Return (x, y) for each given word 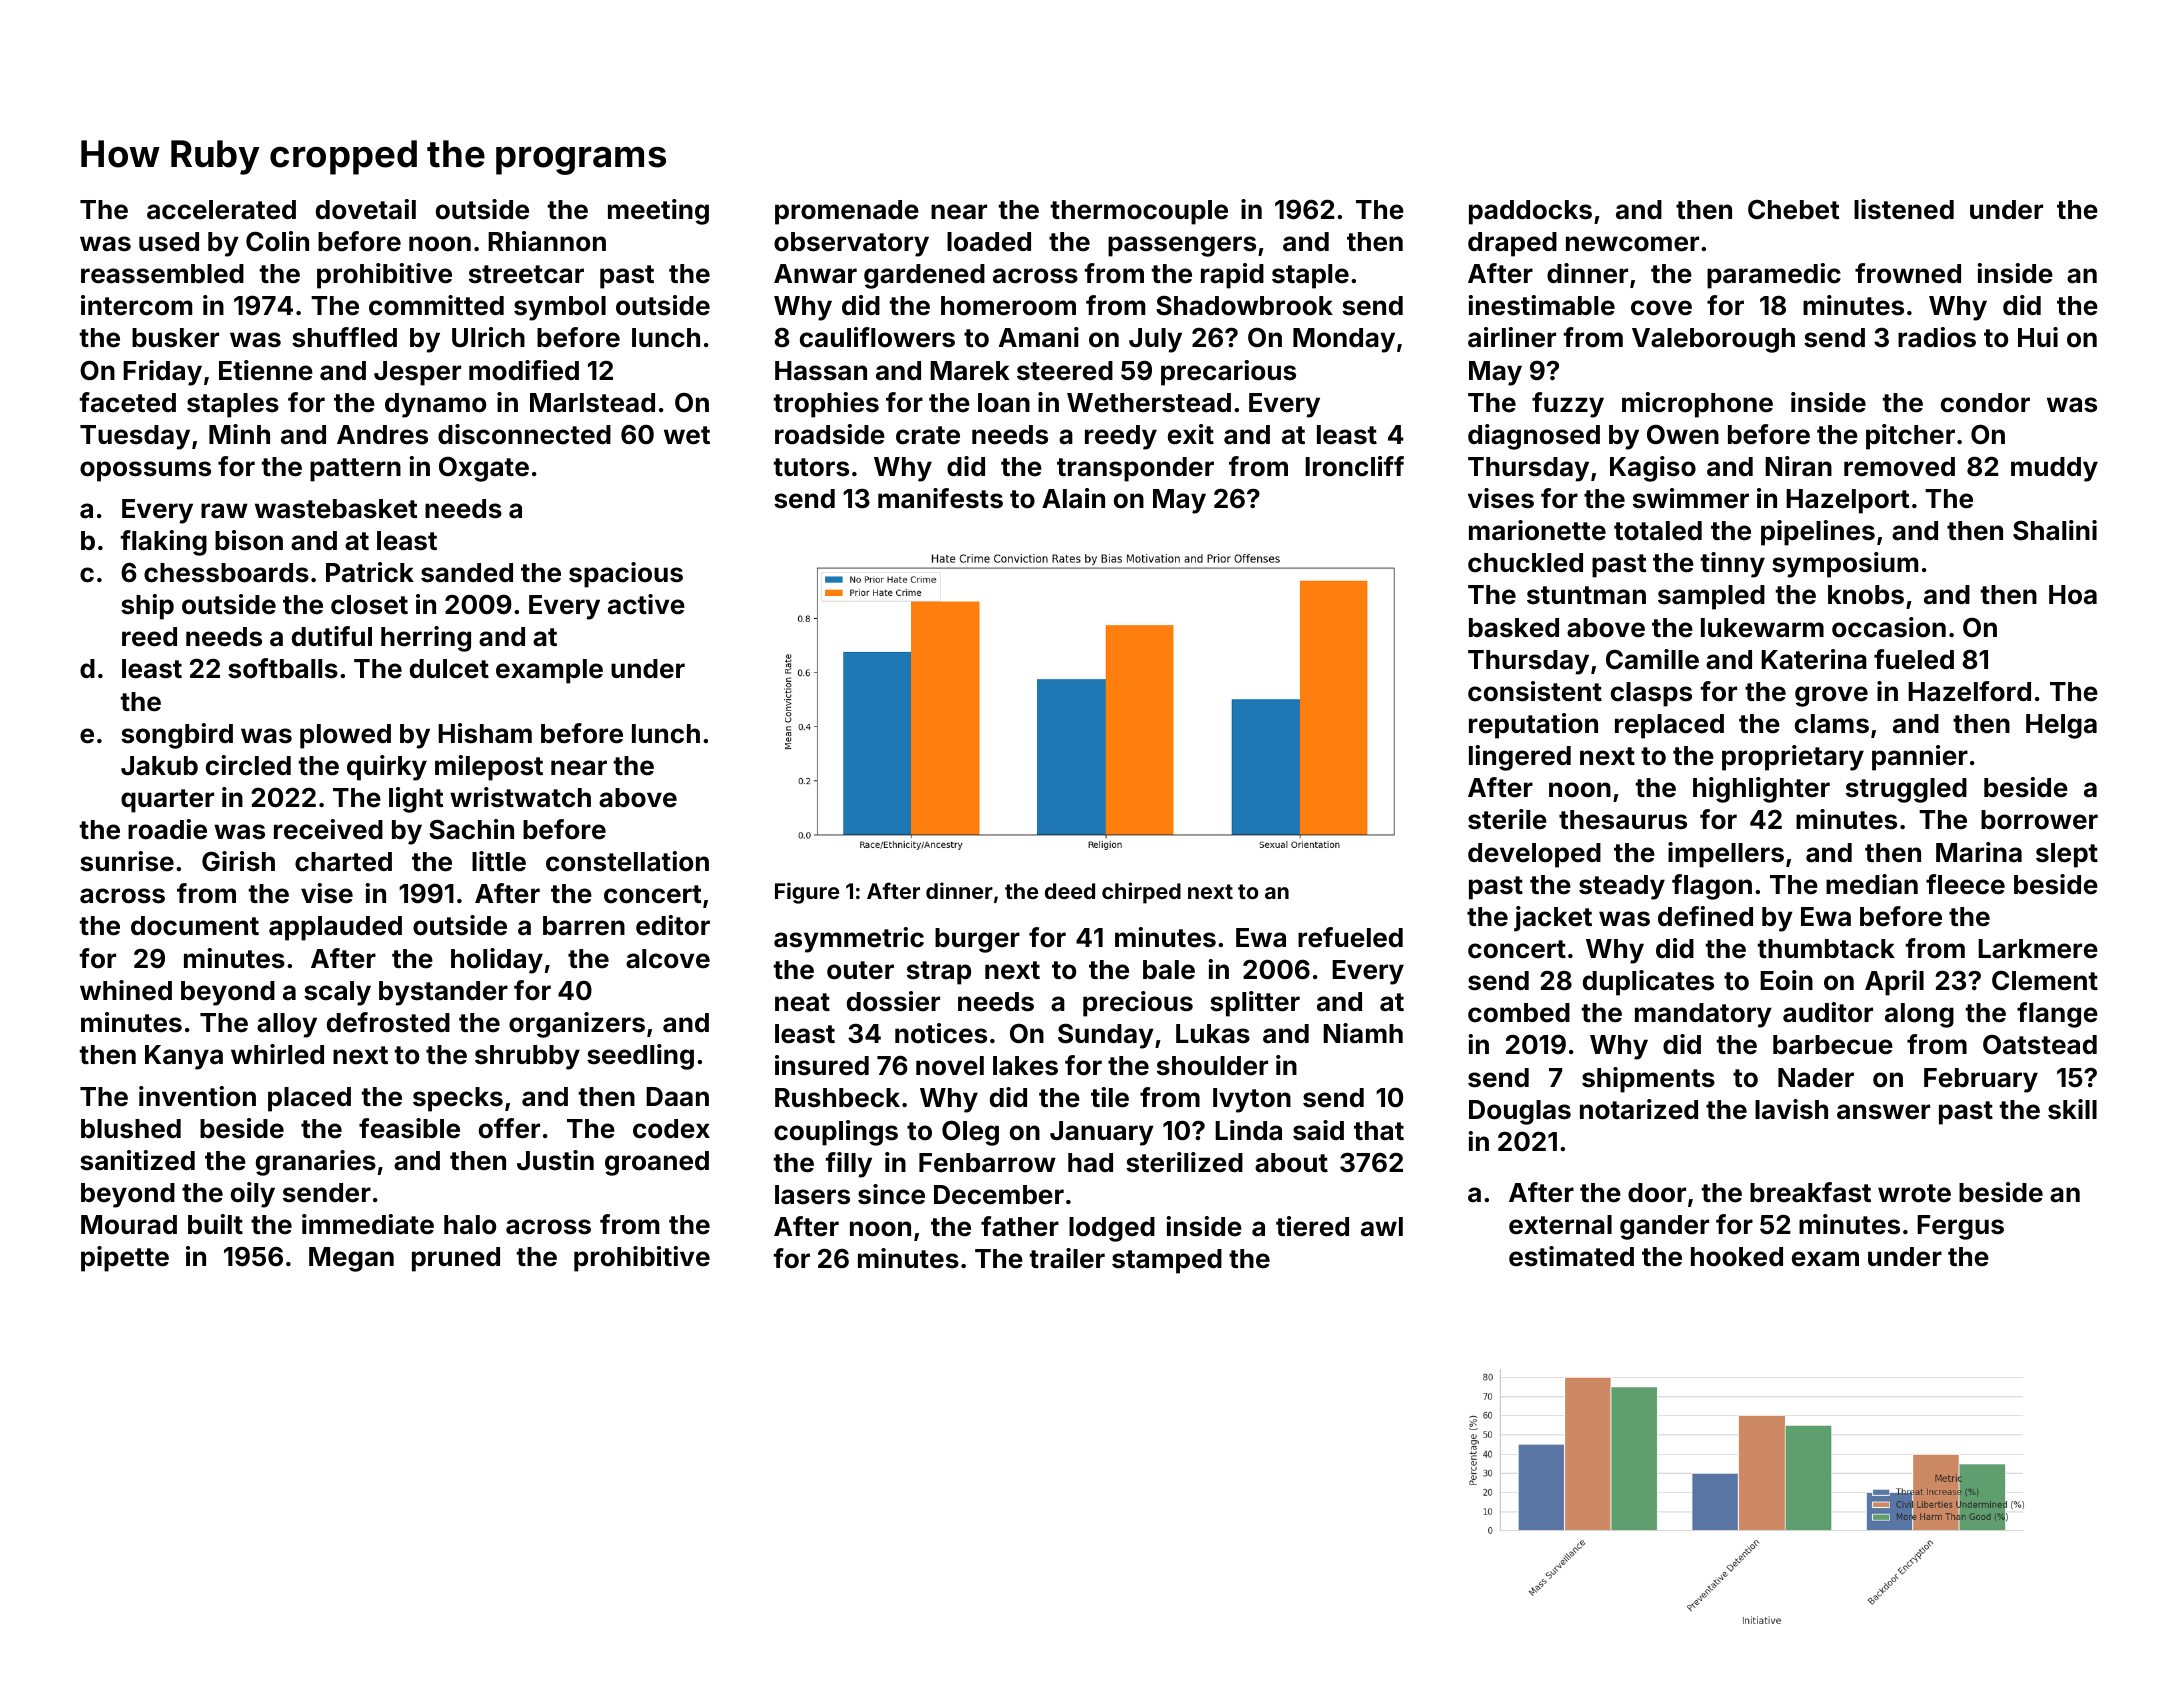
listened (1904, 209)
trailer (1067, 1258)
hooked (1737, 1257)
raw (224, 511)
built (215, 1224)
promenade (847, 212)
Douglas (1520, 1112)
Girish (238, 861)
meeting (658, 212)
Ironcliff (1354, 466)
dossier (893, 1001)
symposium (1845, 565)
